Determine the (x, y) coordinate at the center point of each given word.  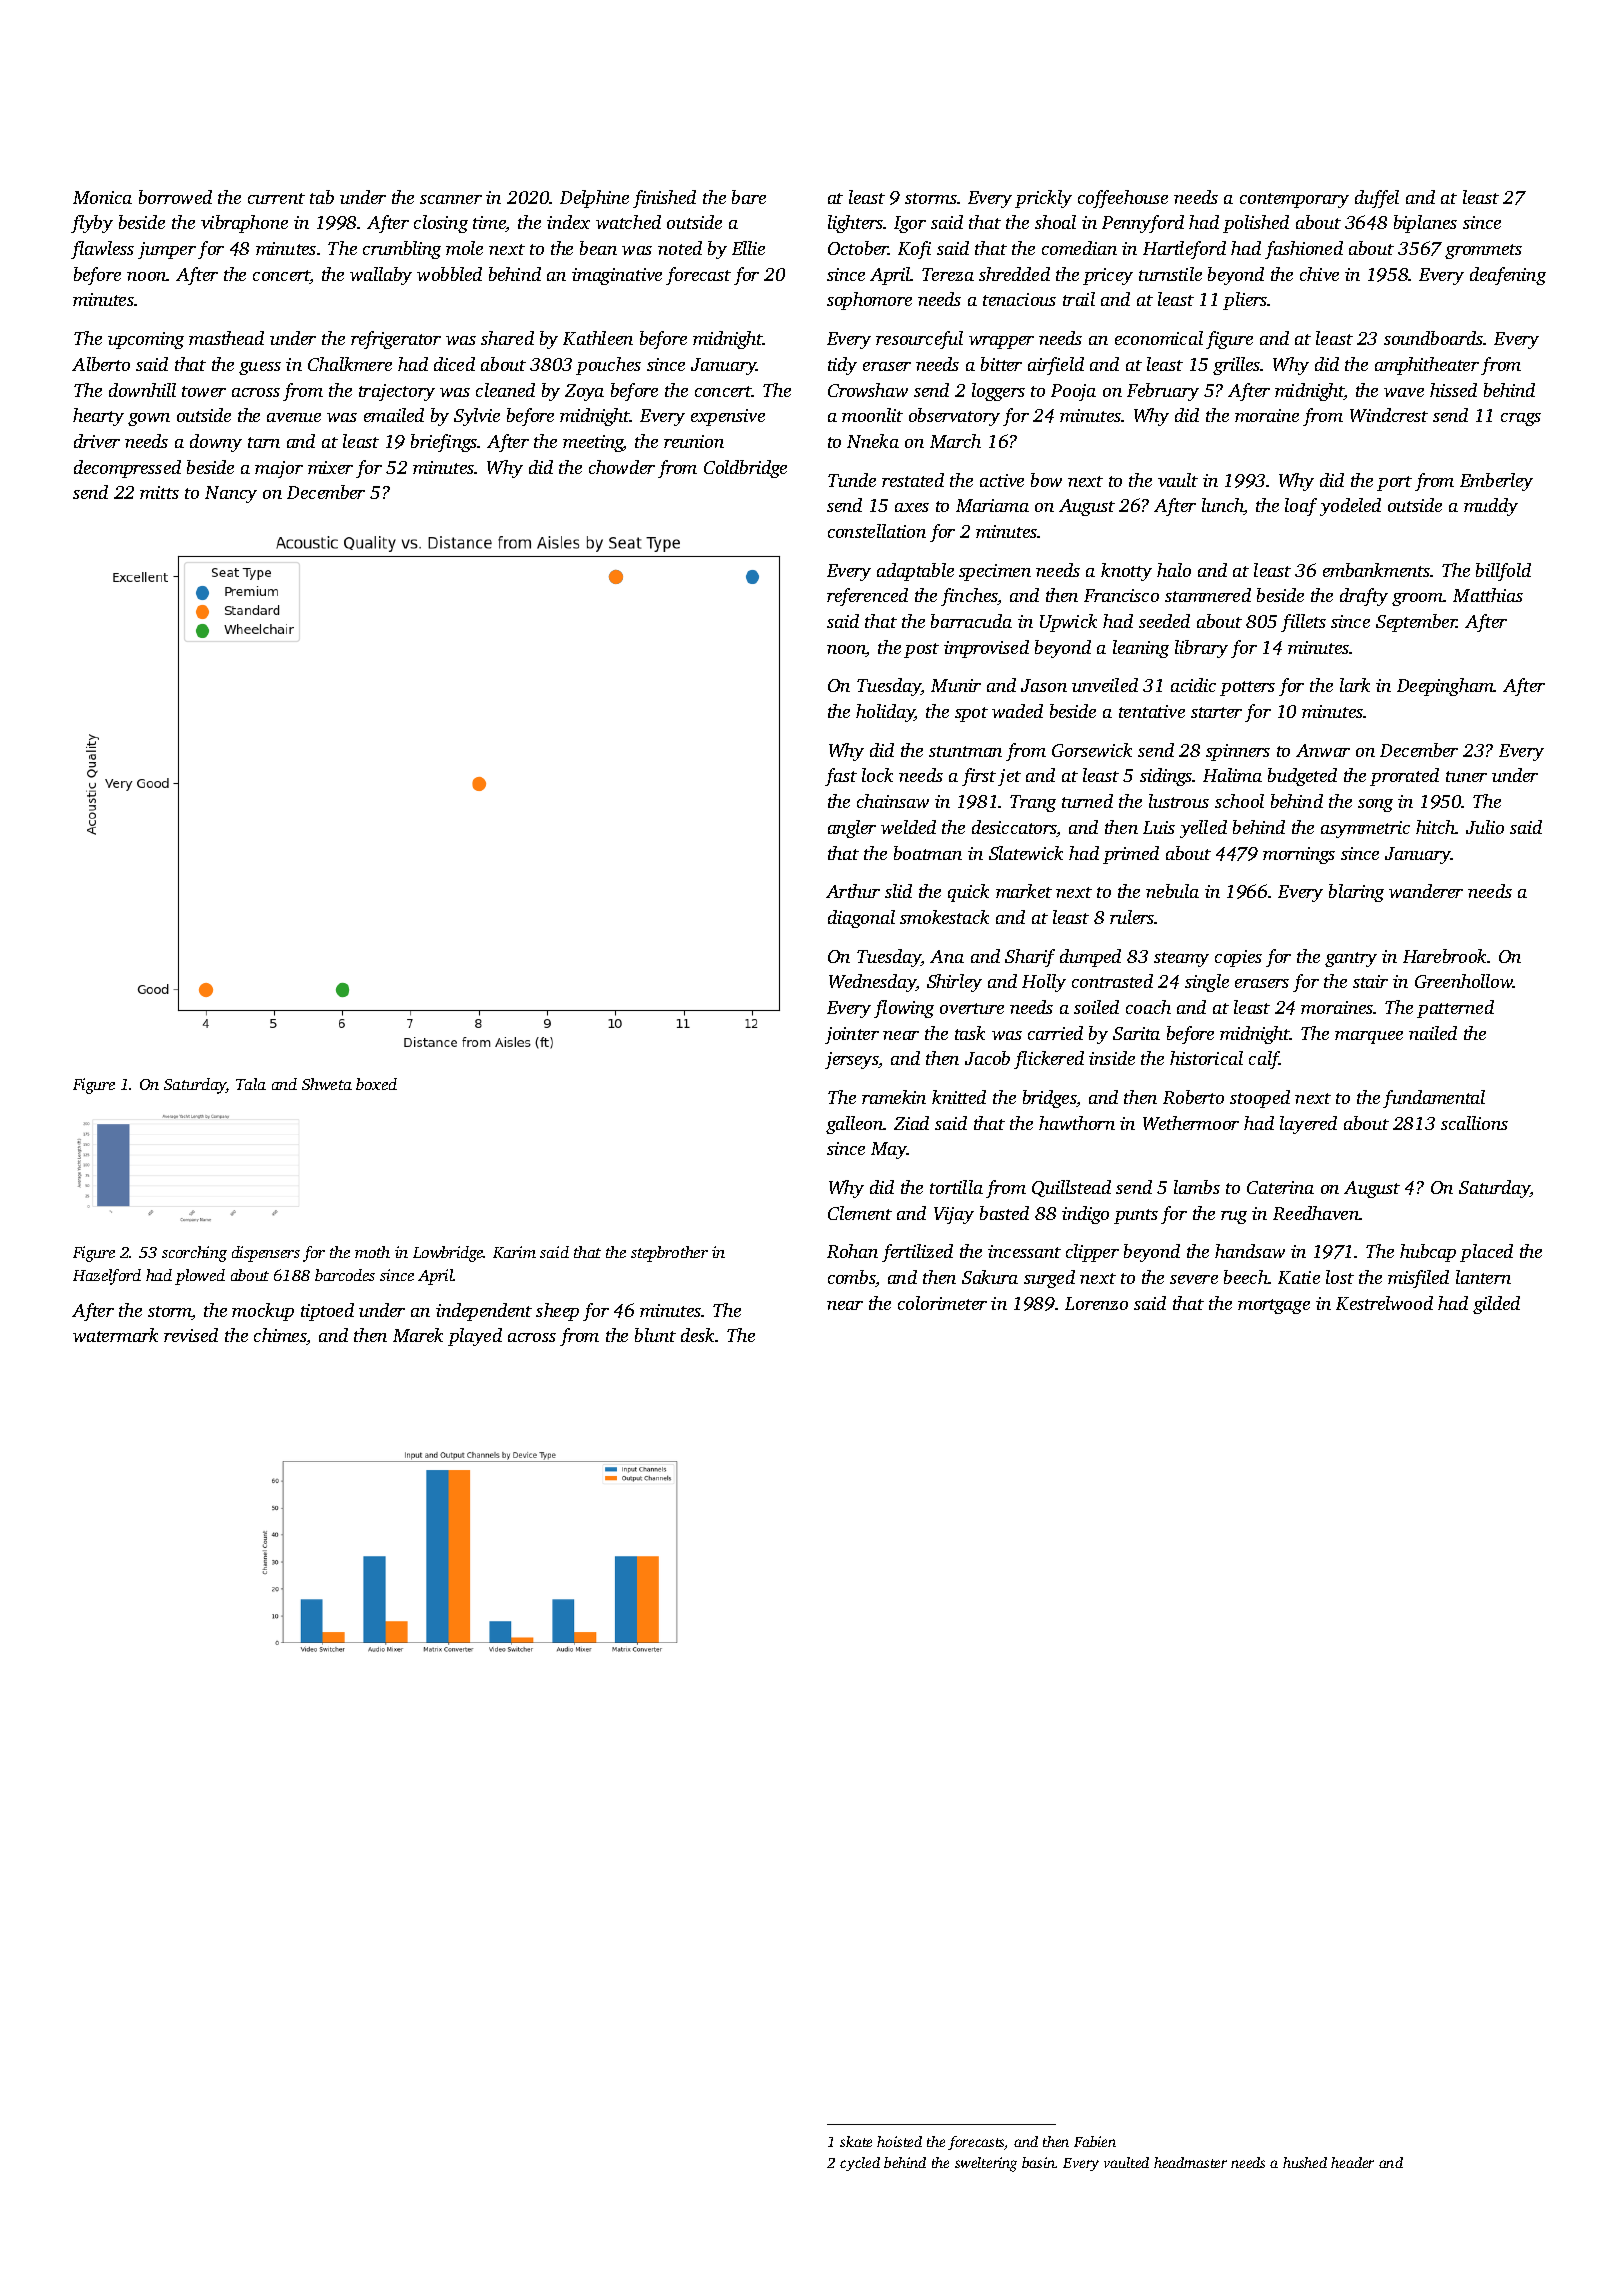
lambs (1197, 1187)
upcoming (146, 340)
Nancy (231, 494)
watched (628, 222)
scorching (194, 1254)
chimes (280, 1336)
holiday (885, 713)
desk (698, 1335)
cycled (860, 2164)
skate (856, 2141)
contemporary (1294, 200)
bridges (1050, 1099)
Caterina (1280, 1187)
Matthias (1488, 595)
